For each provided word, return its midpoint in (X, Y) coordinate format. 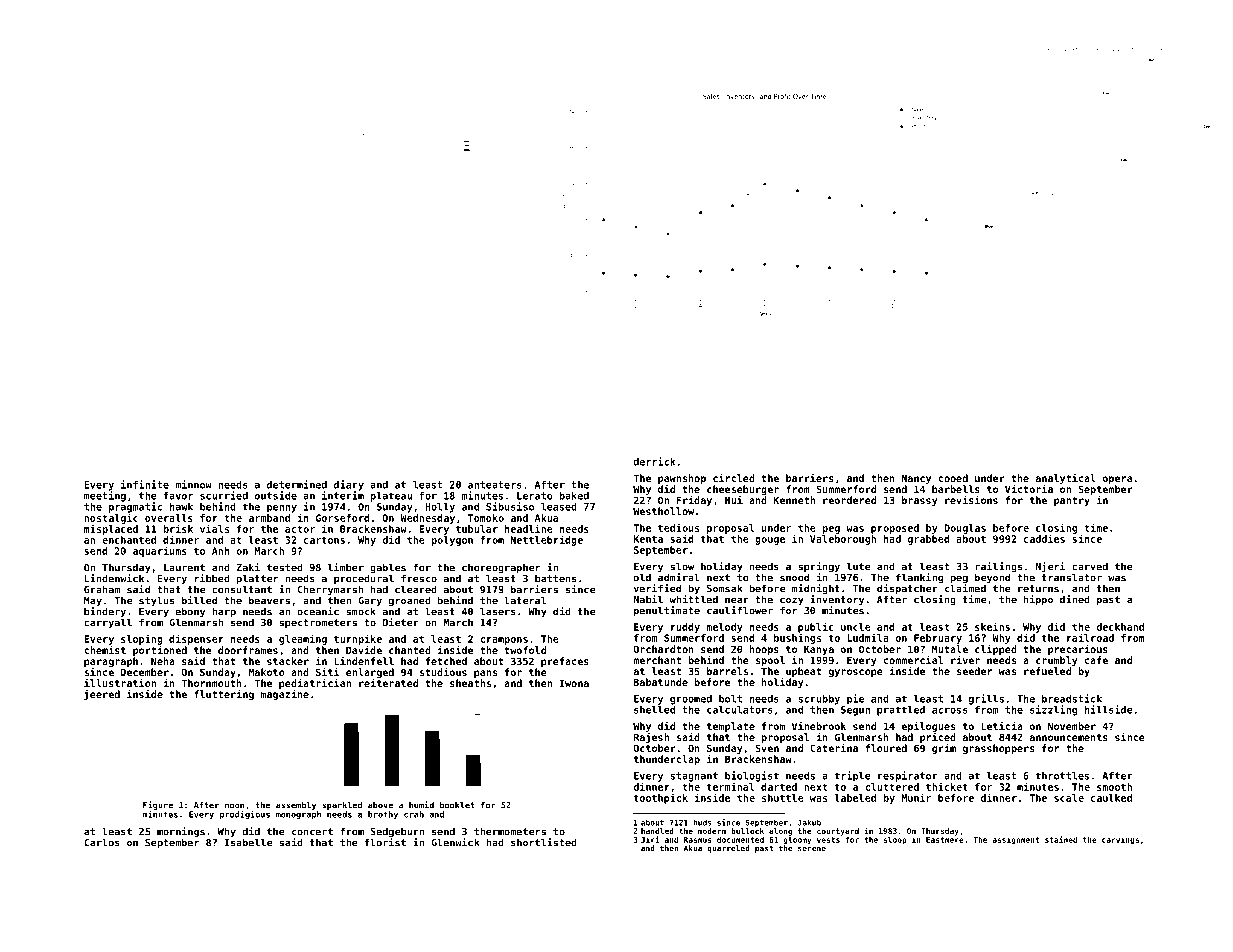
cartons (324, 540)
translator (1072, 577)
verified (657, 588)
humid (421, 805)
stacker (288, 661)
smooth (1114, 787)
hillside (1109, 709)
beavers (269, 600)
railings (998, 567)
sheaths (470, 683)
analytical (1066, 479)
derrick (654, 461)
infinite (145, 484)
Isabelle (248, 842)
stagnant (694, 777)
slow (682, 566)
